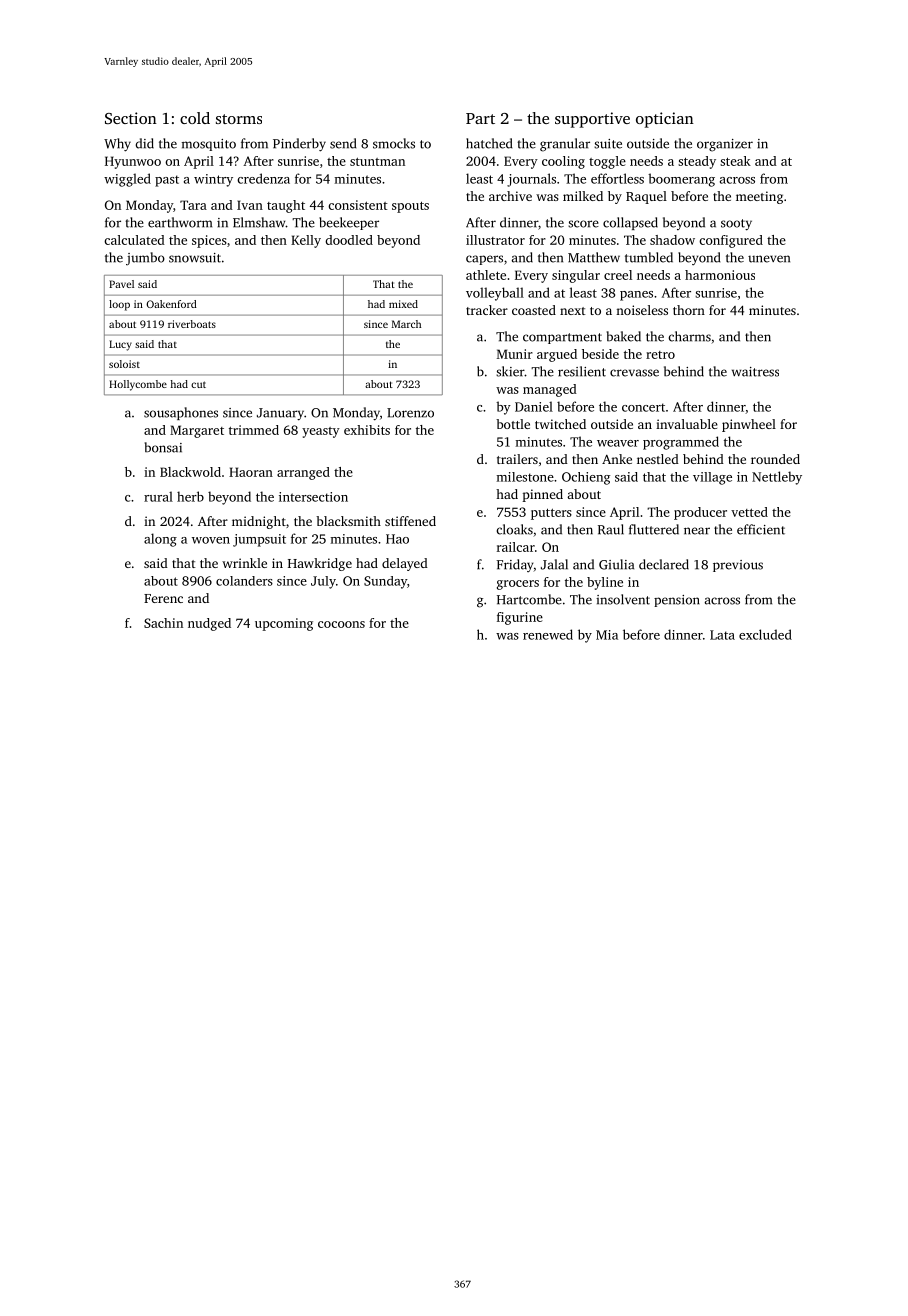  I want to click on wiggled, so click(127, 180).
